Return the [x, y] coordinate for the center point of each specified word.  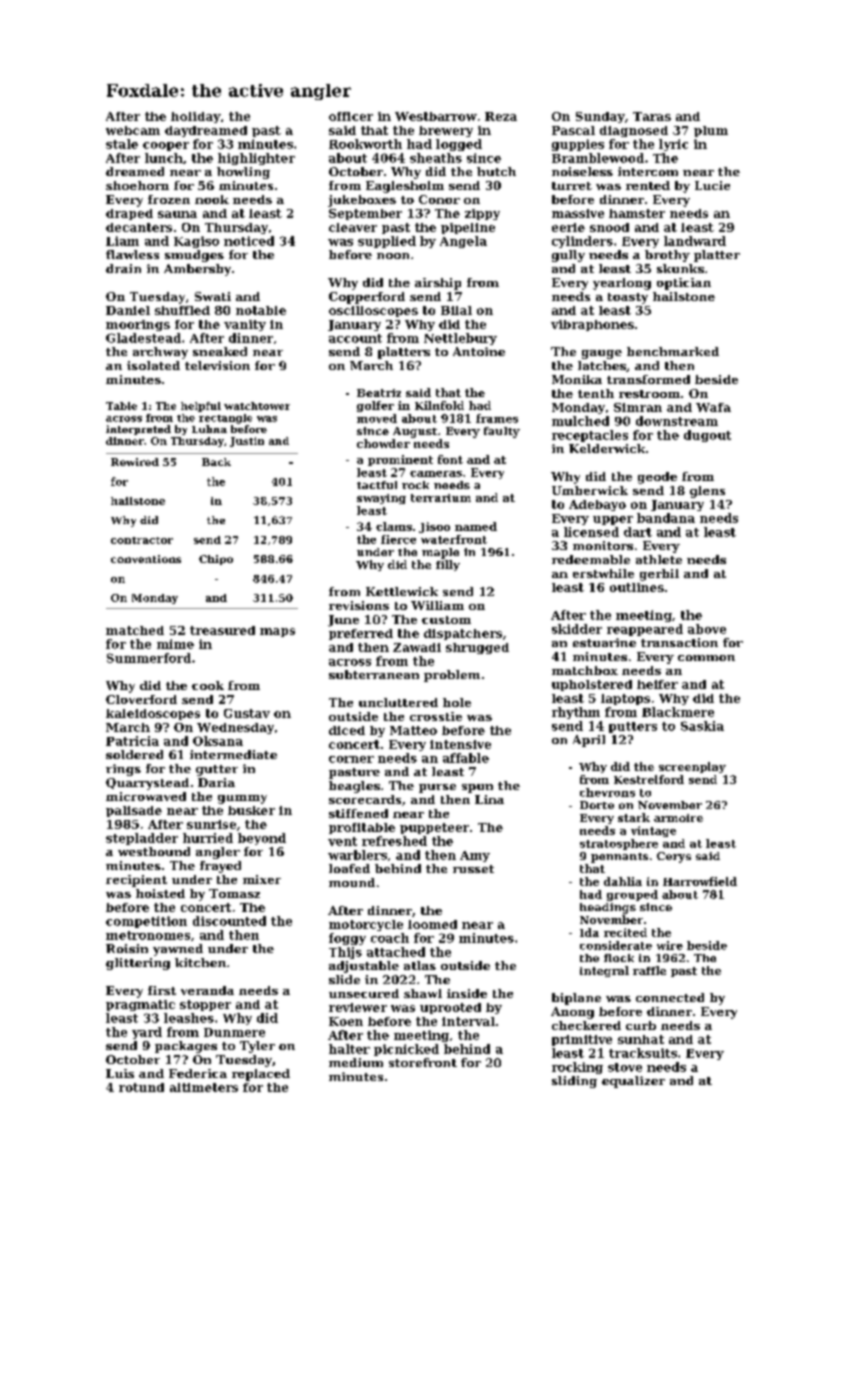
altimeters [204, 1087]
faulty [502, 432]
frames [497, 418]
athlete [659, 559]
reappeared [645, 630]
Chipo [216, 560]
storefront [423, 1062]
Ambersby [197, 270]
